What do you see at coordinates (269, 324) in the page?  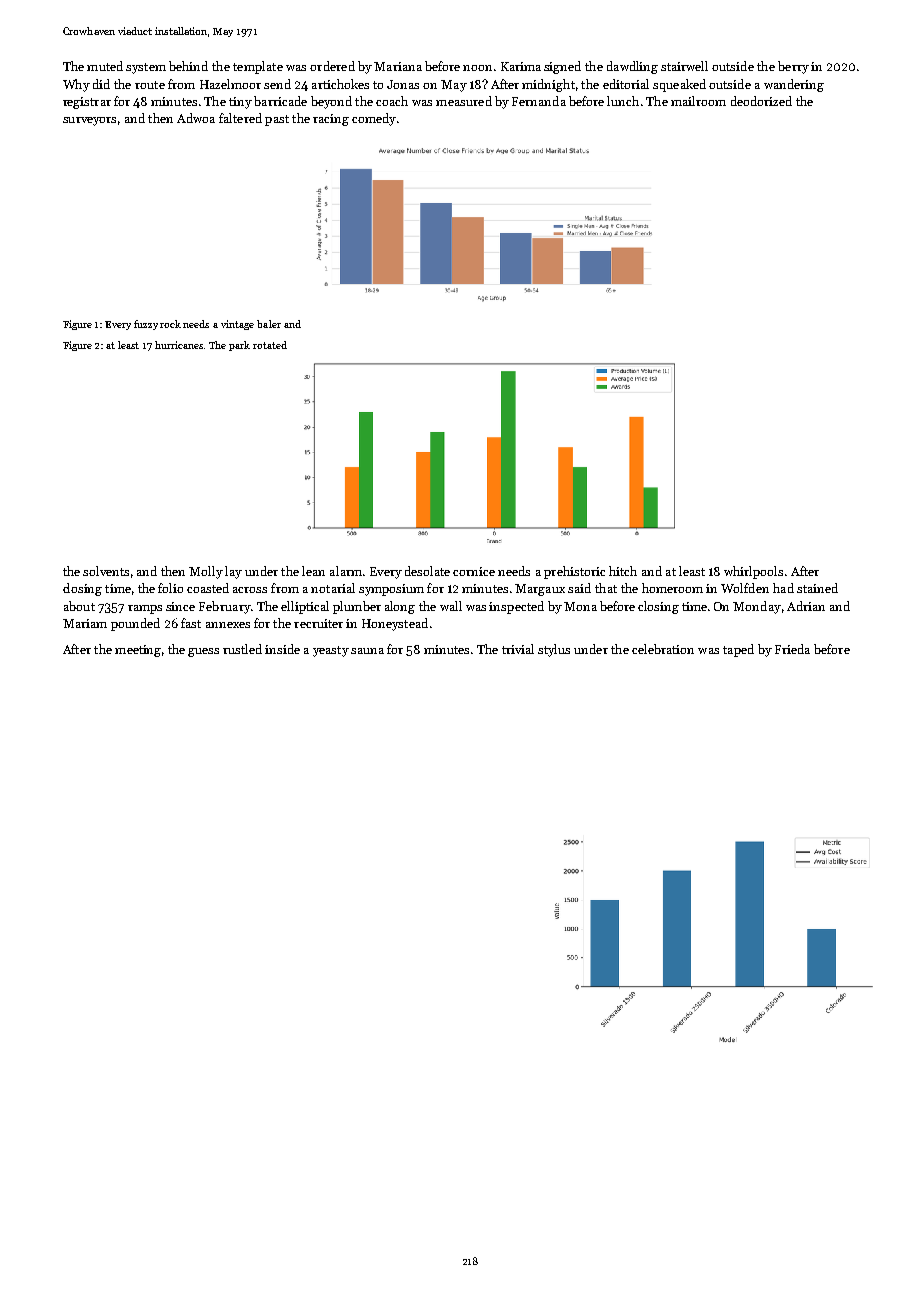 I see `baler` at bounding box center [269, 324].
